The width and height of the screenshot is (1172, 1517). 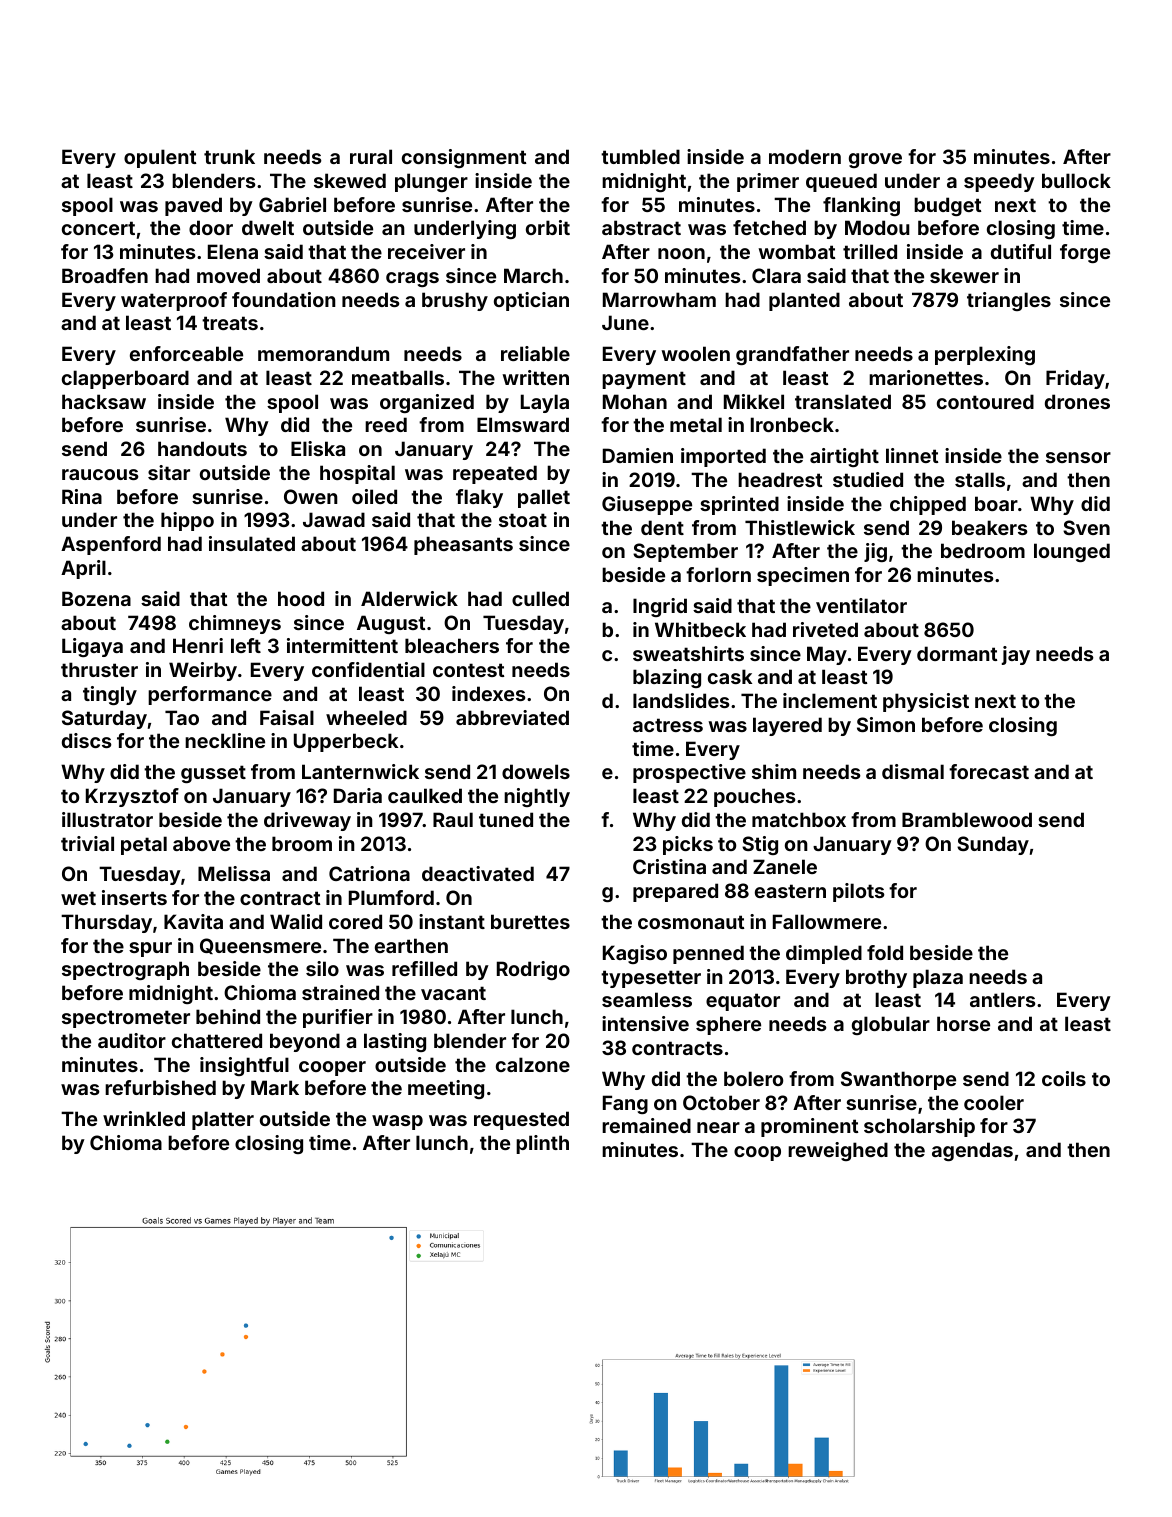 What do you see at coordinates (160, 158) in the screenshot?
I see `opulent` at bounding box center [160, 158].
